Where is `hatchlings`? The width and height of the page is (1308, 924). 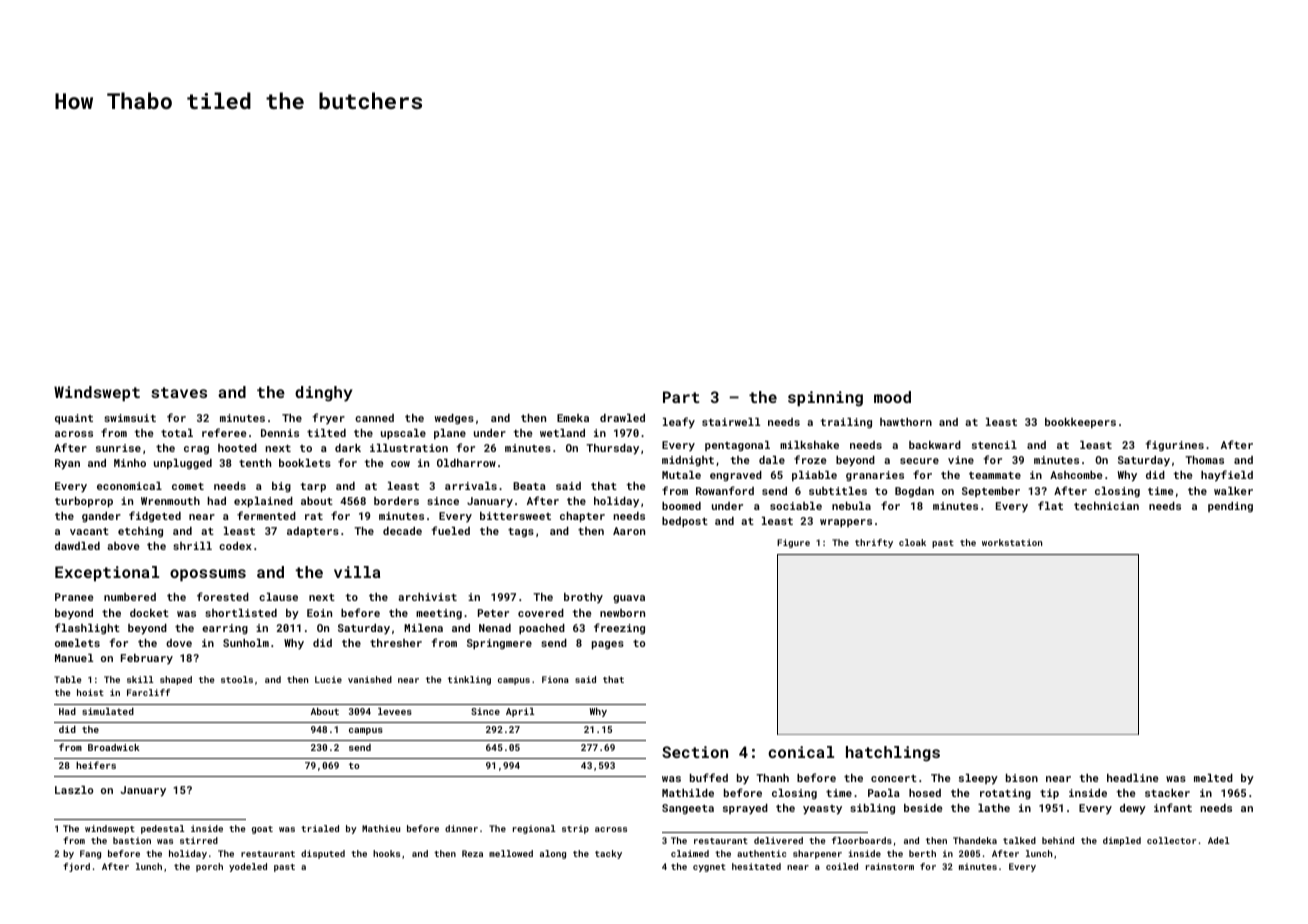
hatchlings is located at coordinates (893, 754).
